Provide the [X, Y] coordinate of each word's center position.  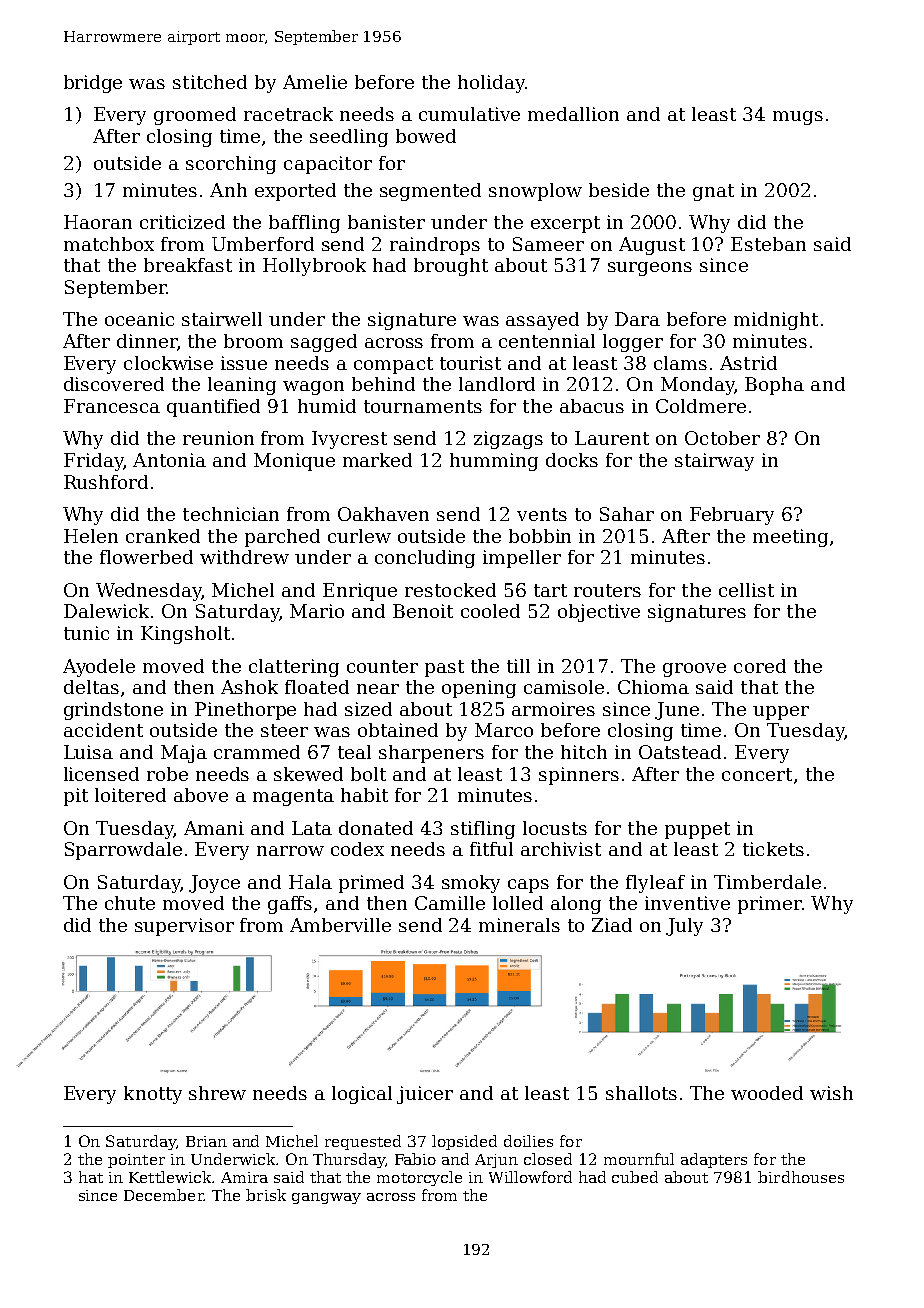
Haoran [98, 222]
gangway [326, 1198]
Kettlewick [170, 1177]
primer [770, 905]
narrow [290, 851]
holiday [491, 84]
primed [371, 884]
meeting [790, 538]
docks [572, 460]
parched [282, 538]
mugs [798, 118]
